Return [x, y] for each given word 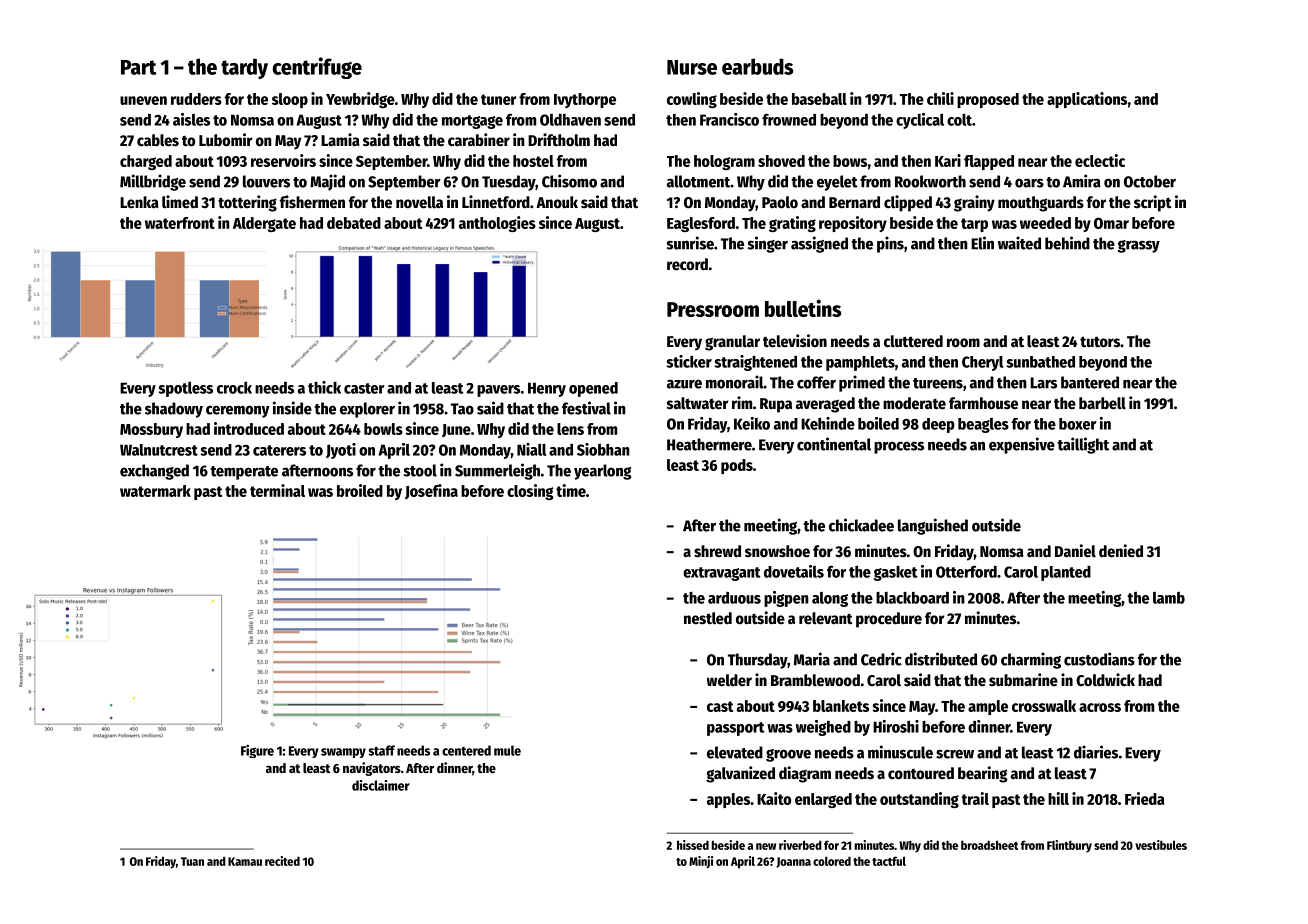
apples [728, 800]
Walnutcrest [159, 450]
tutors [1100, 342]
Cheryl [982, 363]
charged [146, 162]
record [687, 264]
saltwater [697, 403]
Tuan [192, 861]
